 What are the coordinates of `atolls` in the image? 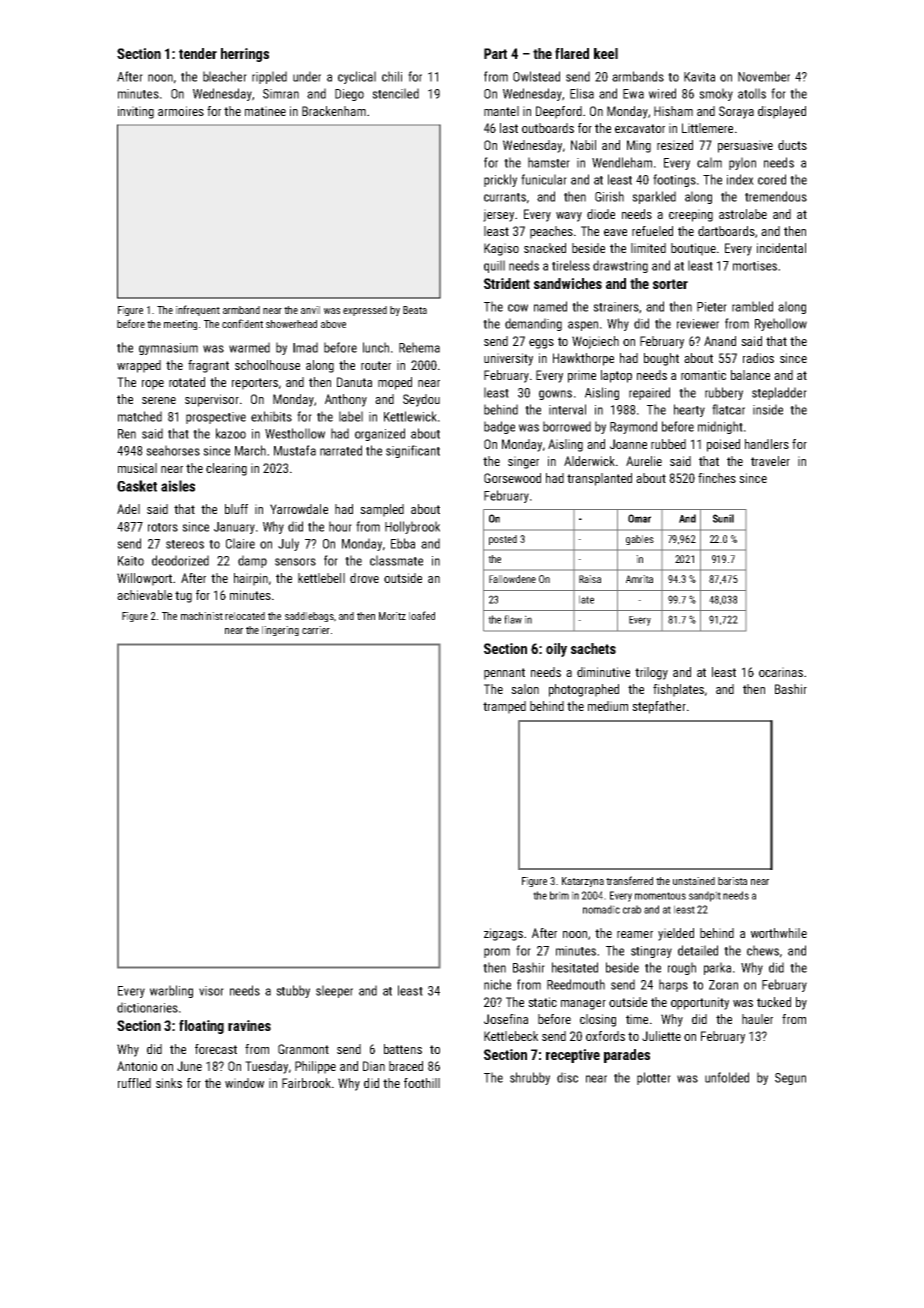 It's located at (752, 93).
